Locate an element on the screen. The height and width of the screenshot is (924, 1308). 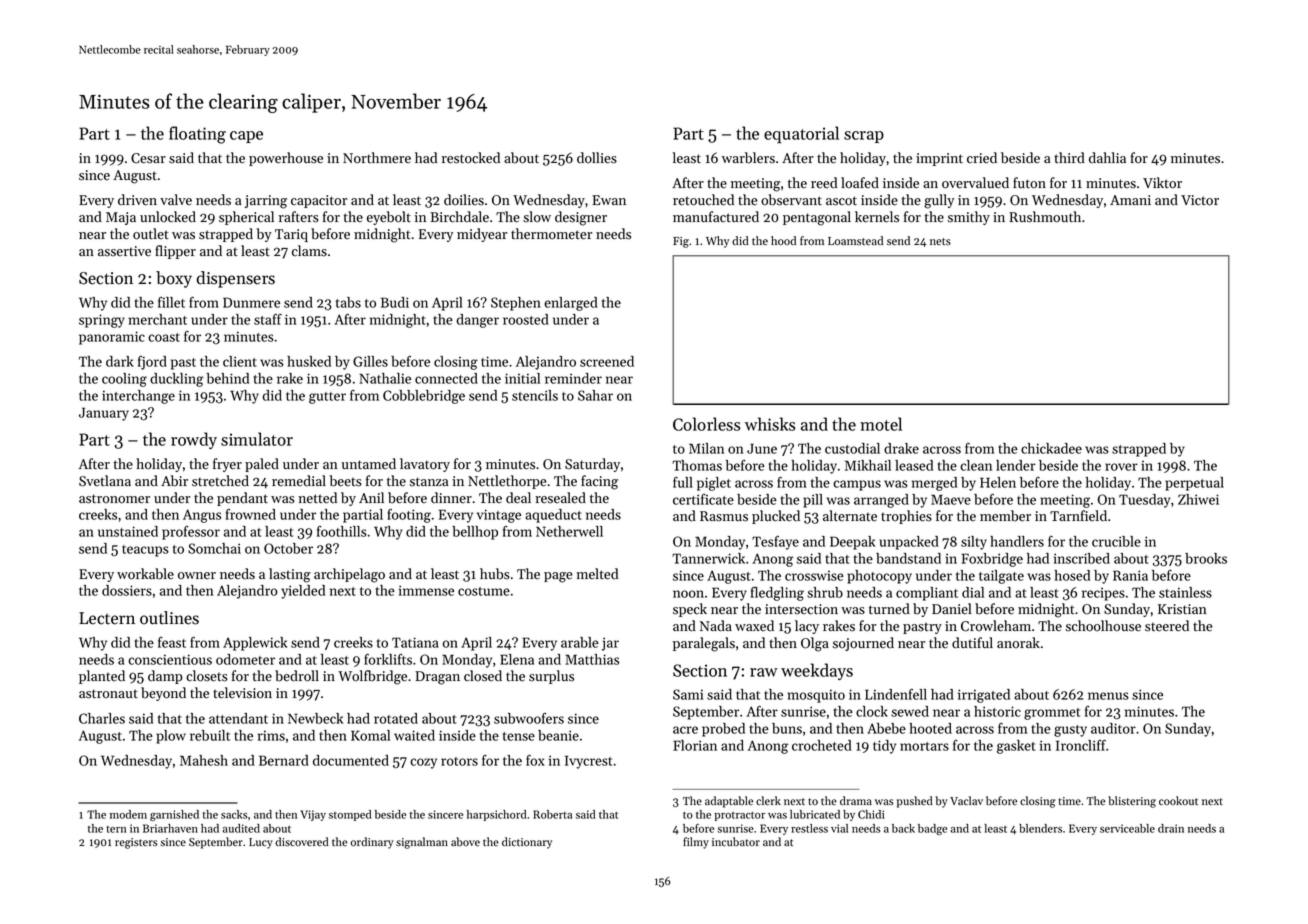
Lucy is located at coordinates (261, 843).
